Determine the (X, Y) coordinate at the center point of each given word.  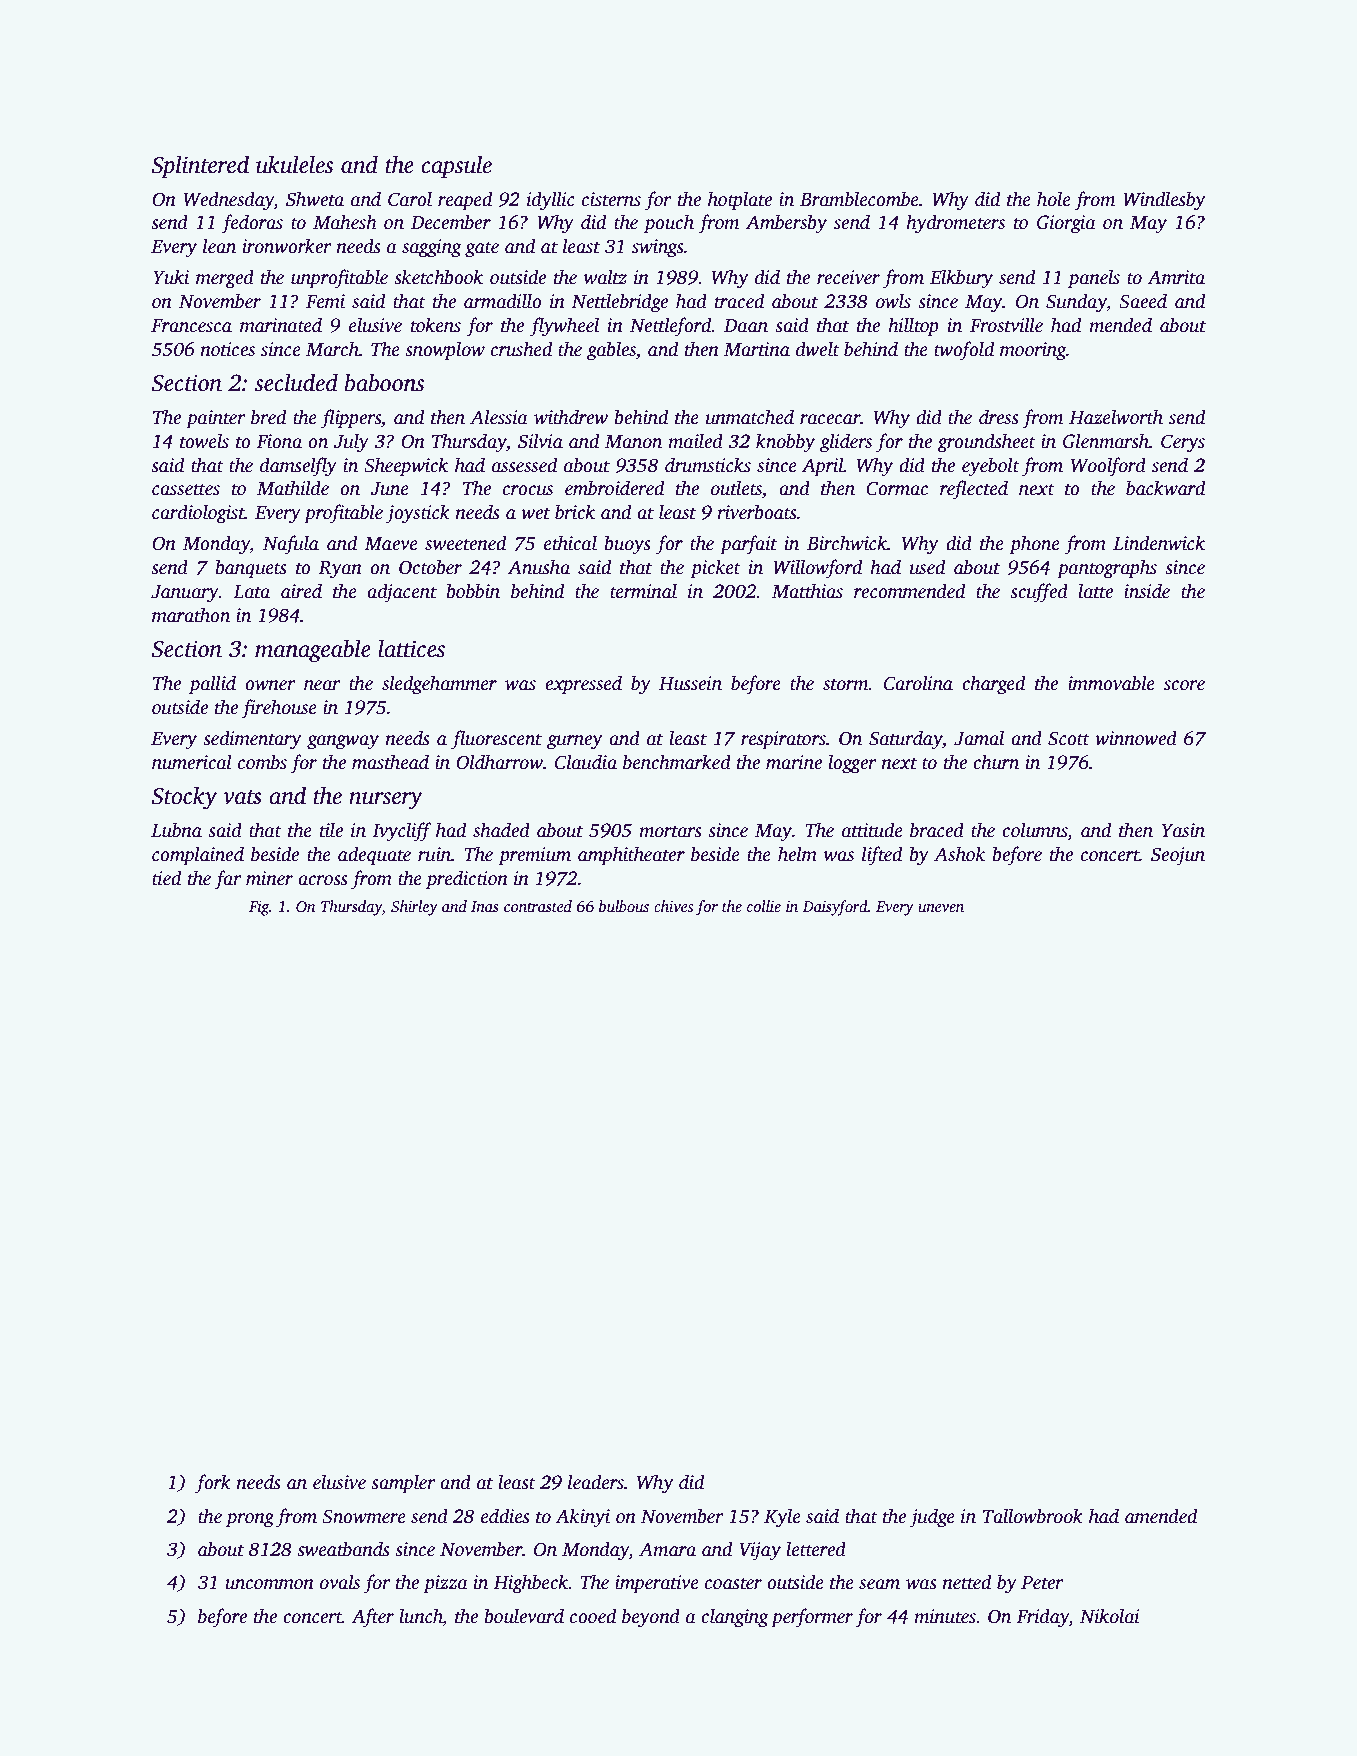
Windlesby (1164, 201)
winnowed (1136, 738)
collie (764, 906)
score (1184, 685)
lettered (816, 1549)
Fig (259, 908)
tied (166, 878)
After (372, 1618)
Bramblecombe (859, 199)
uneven (941, 908)
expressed (583, 685)
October (430, 567)
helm (797, 854)
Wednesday (228, 201)
